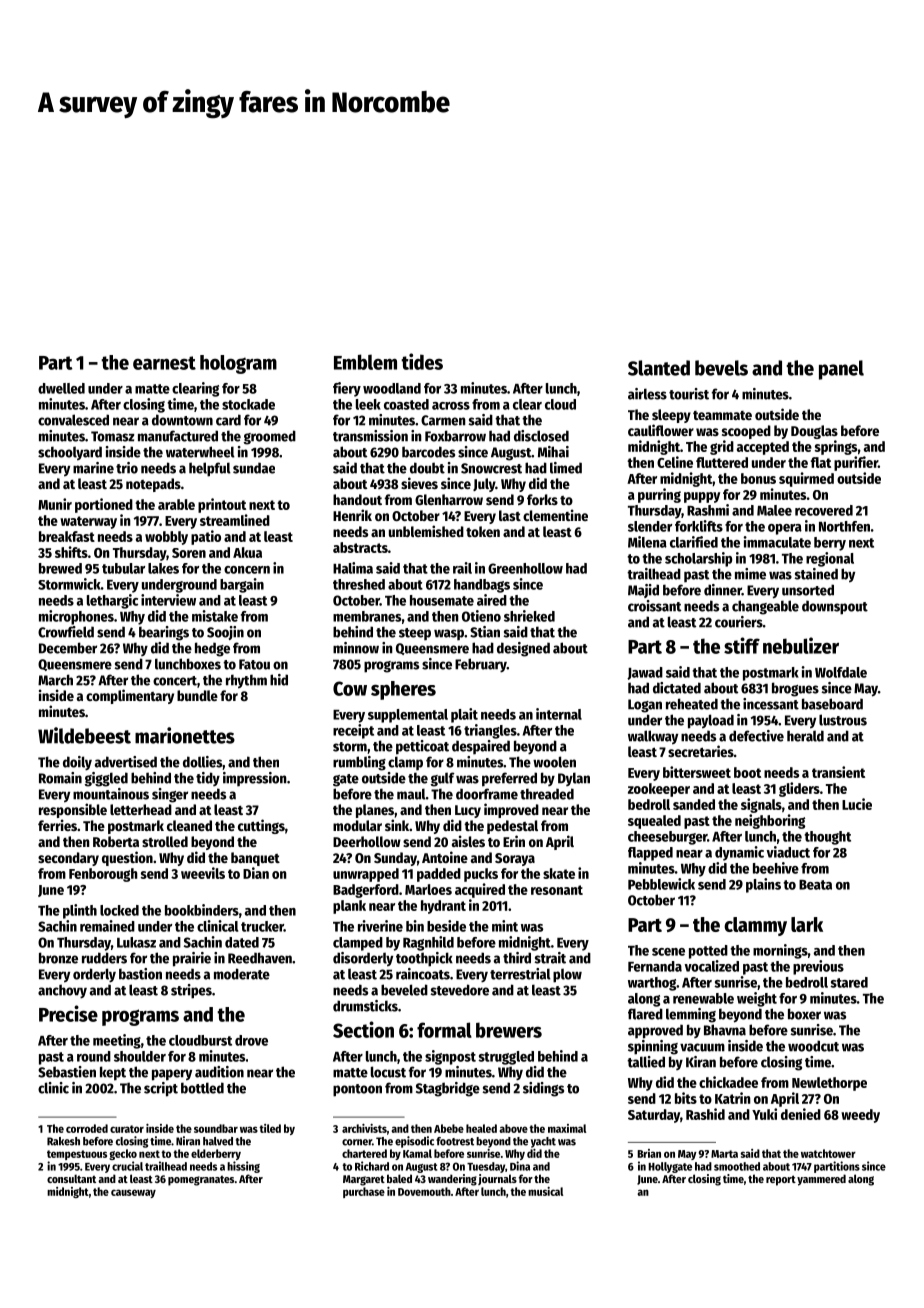 Image resolution: width=924 pixels, height=1308 pixels. What do you see at coordinates (829, 1084) in the screenshot?
I see `Newlethorpe` at bounding box center [829, 1084].
